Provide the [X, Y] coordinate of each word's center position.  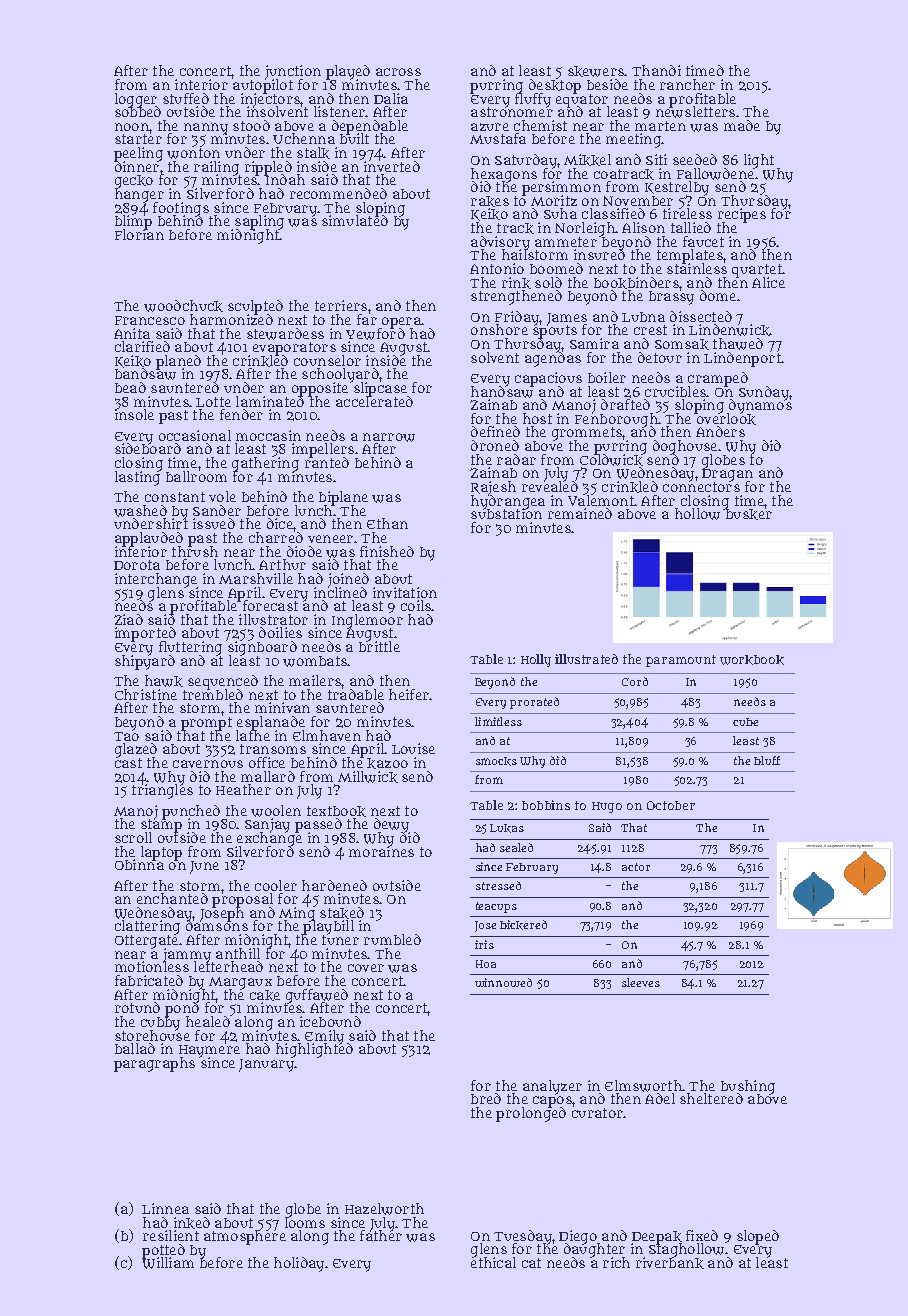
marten [660, 126]
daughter [594, 1250]
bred [486, 1098]
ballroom [196, 476]
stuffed [186, 98]
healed [208, 1021]
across [398, 72]
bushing [748, 1087]
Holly [536, 660]
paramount [681, 661]
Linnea [165, 1208]
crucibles [675, 391]
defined [495, 431]
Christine [146, 694]
